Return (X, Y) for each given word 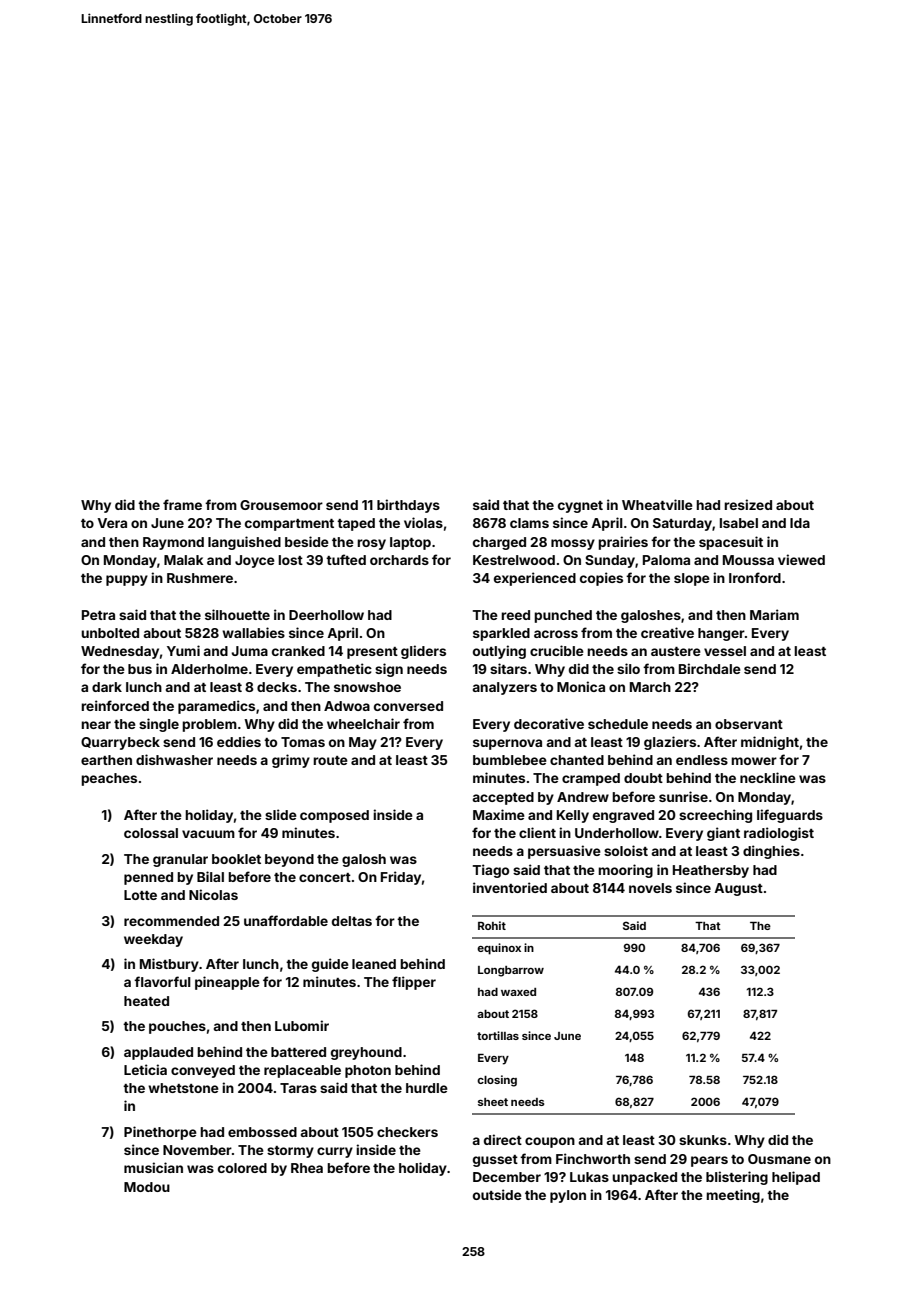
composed (334, 816)
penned (148, 878)
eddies (239, 741)
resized (748, 504)
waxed (518, 992)
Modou (147, 1187)
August (738, 889)
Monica (581, 686)
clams (529, 523)
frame (182, 504)
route (330, 760)
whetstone (183, 1088)
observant (749, 724)
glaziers (670, 743)
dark (107, 687)
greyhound (366, 1053)
